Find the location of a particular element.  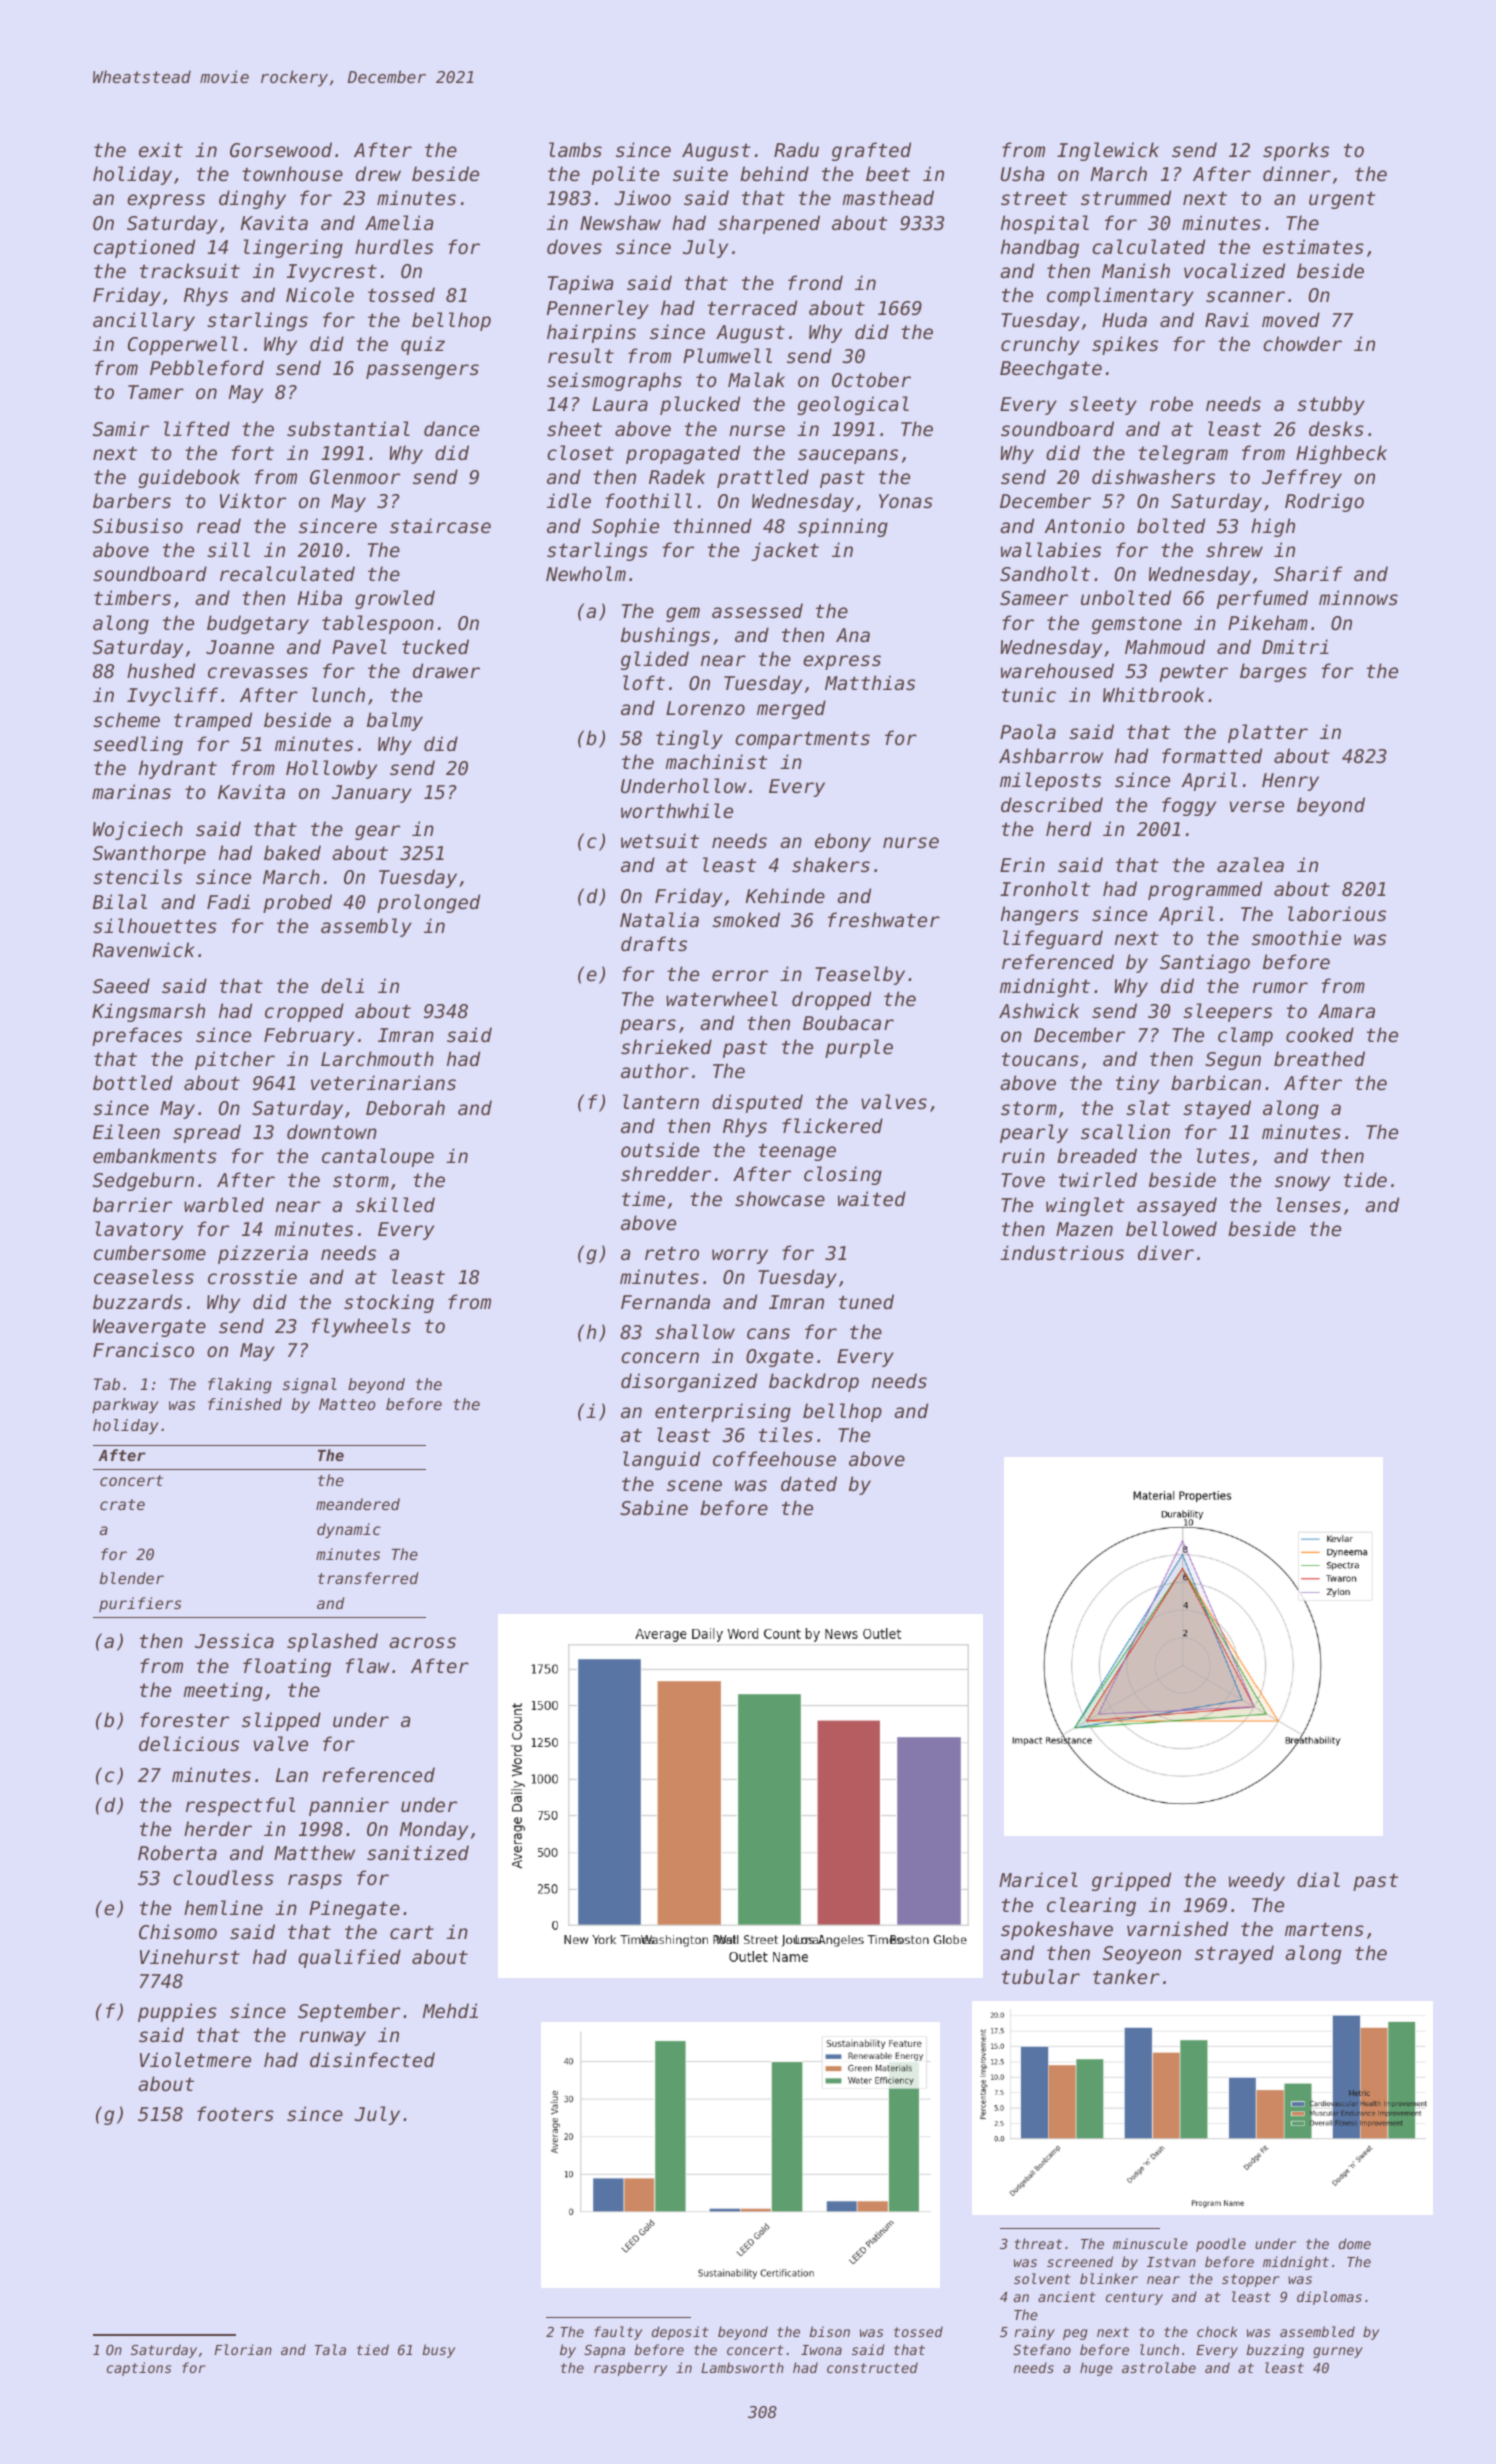

machinist is located at coordinates (716, 761).
